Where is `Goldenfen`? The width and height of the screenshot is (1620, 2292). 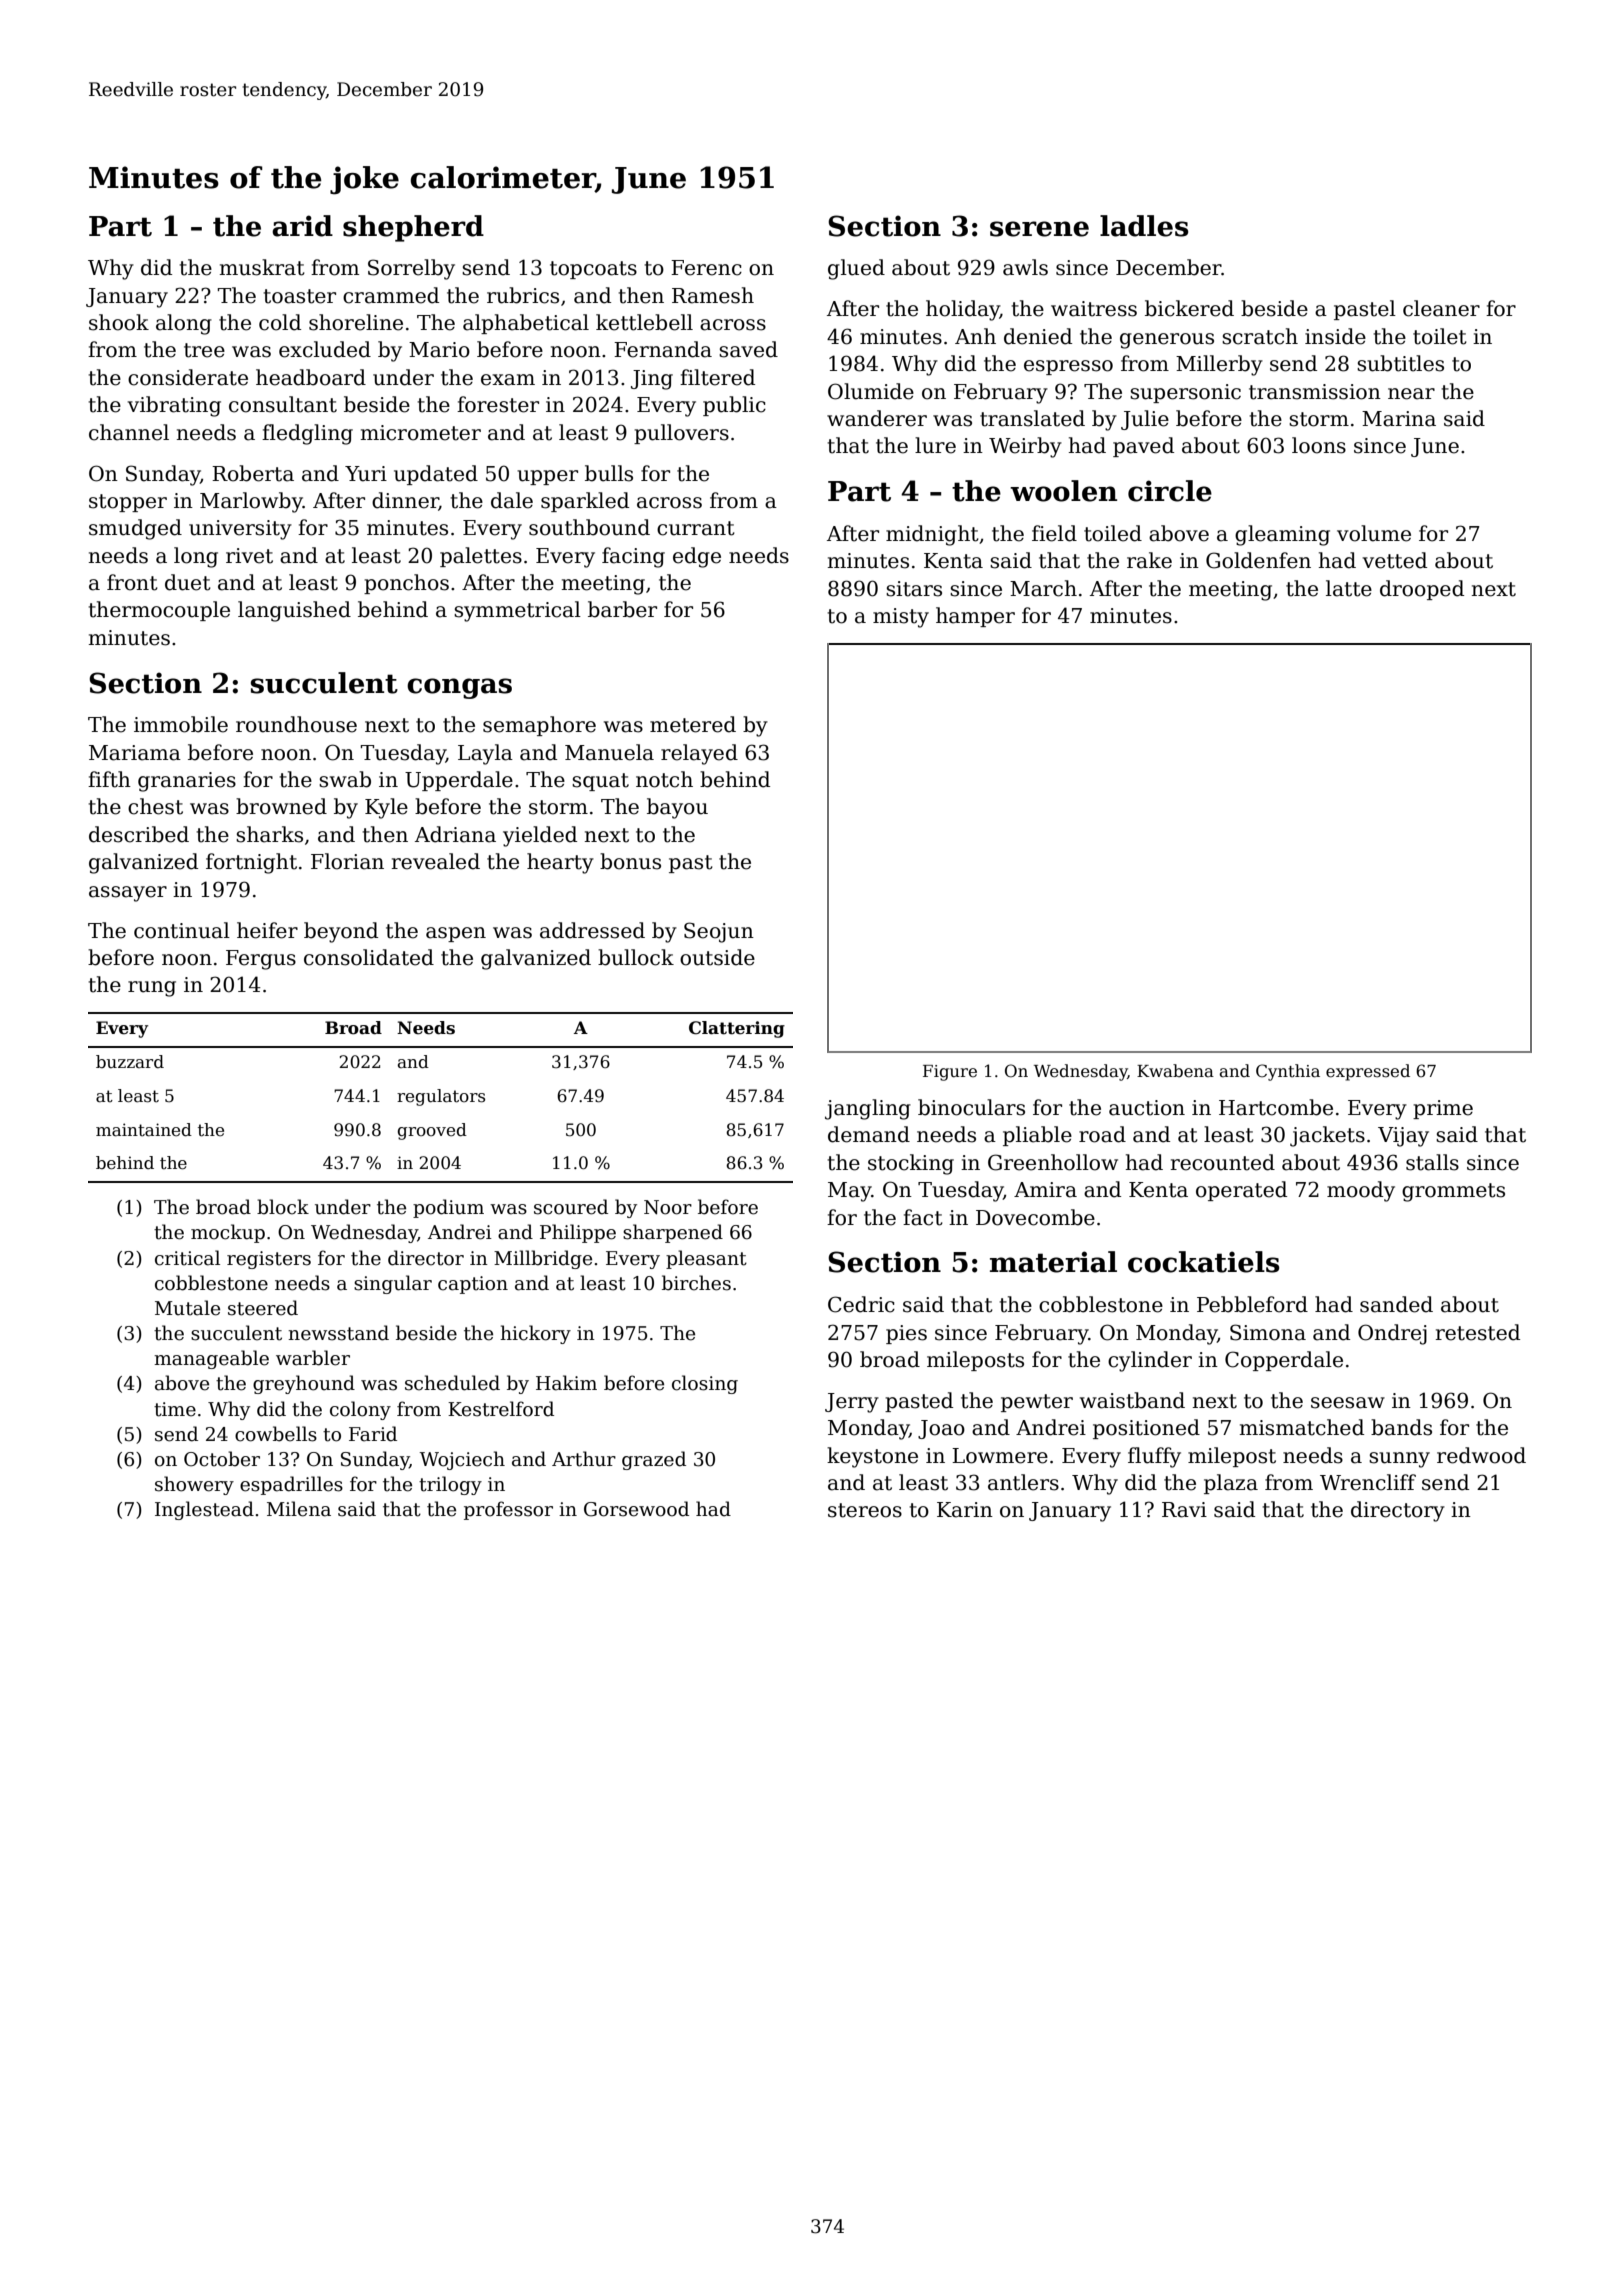 Goldenfen is located at coordinates (1258, 560).
